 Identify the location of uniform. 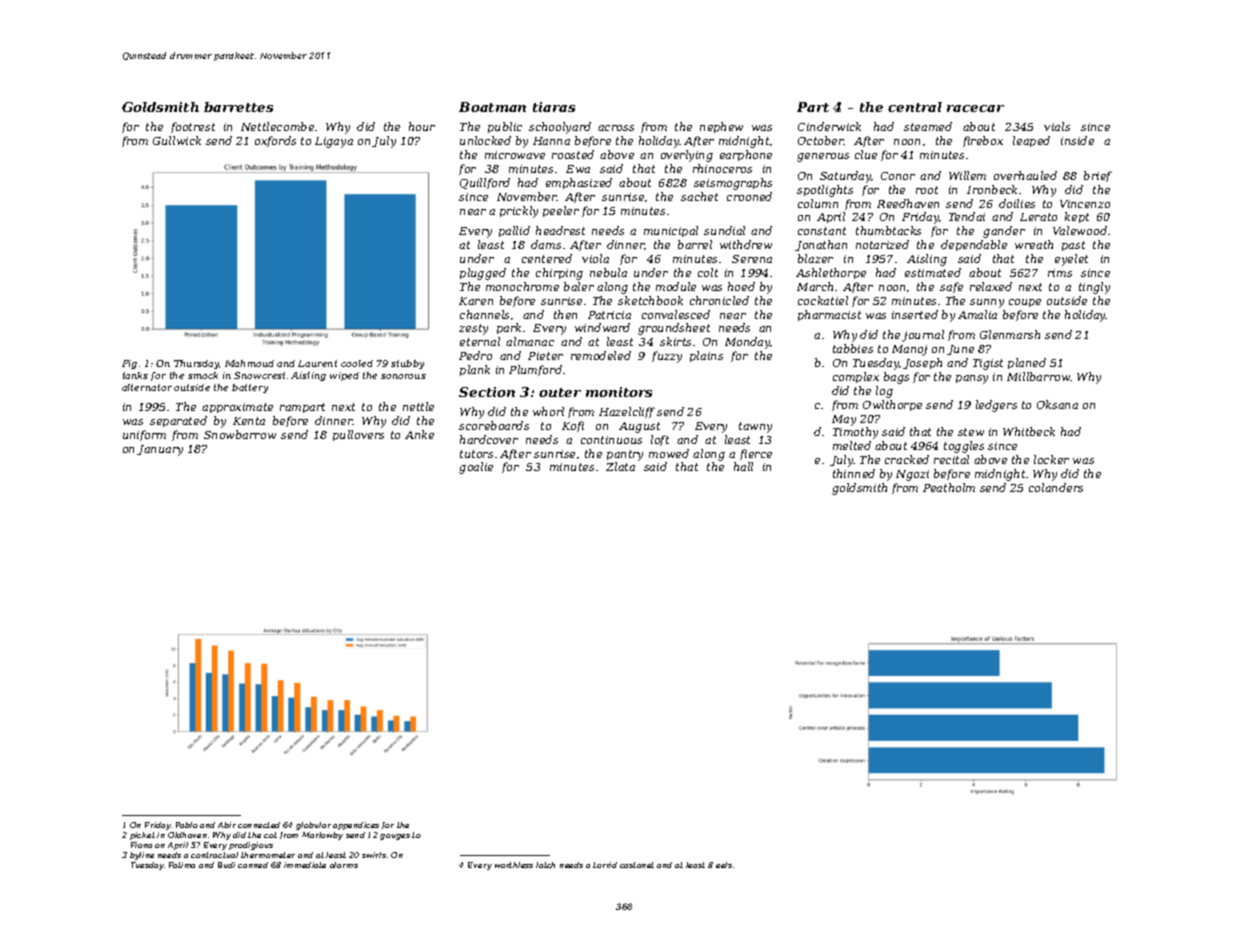
(144, 435).
